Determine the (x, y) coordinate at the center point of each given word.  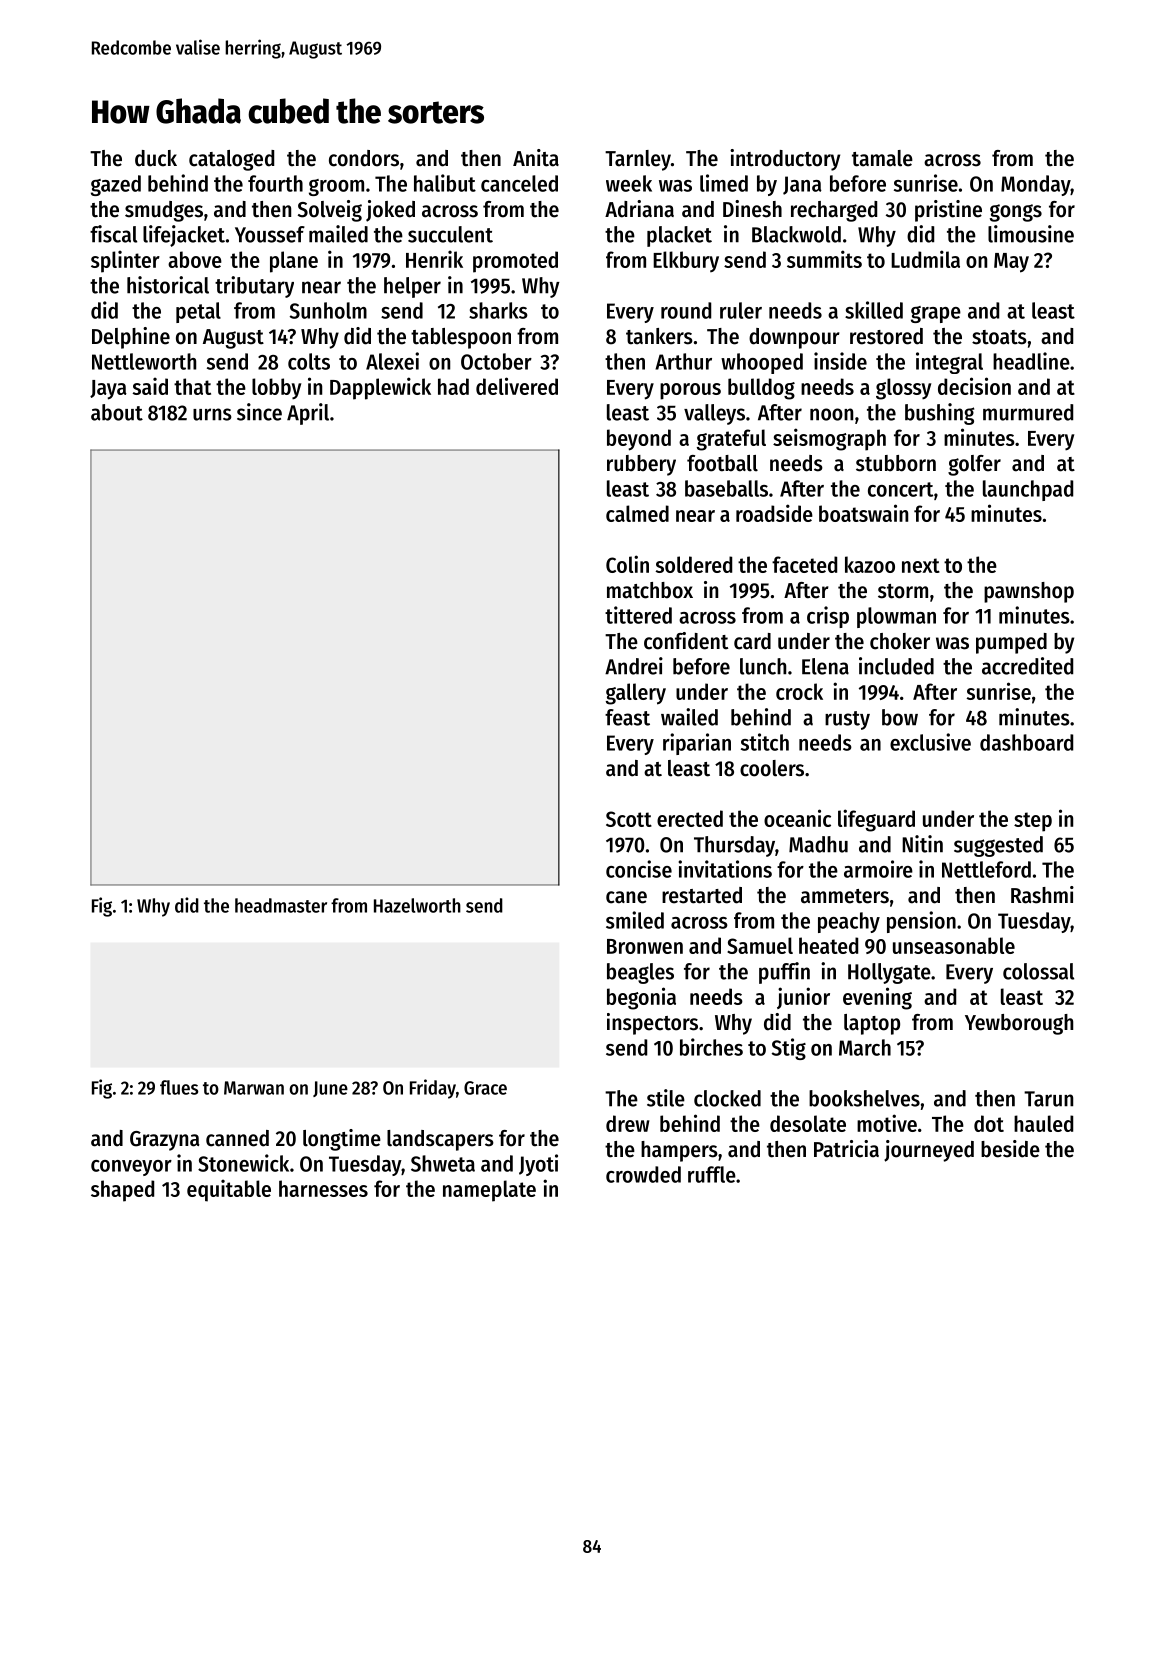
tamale (882, 158)
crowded (643, 1174)
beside (1010, 1149)
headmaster (281, 905)
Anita (536, 158)
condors (364, 158)
